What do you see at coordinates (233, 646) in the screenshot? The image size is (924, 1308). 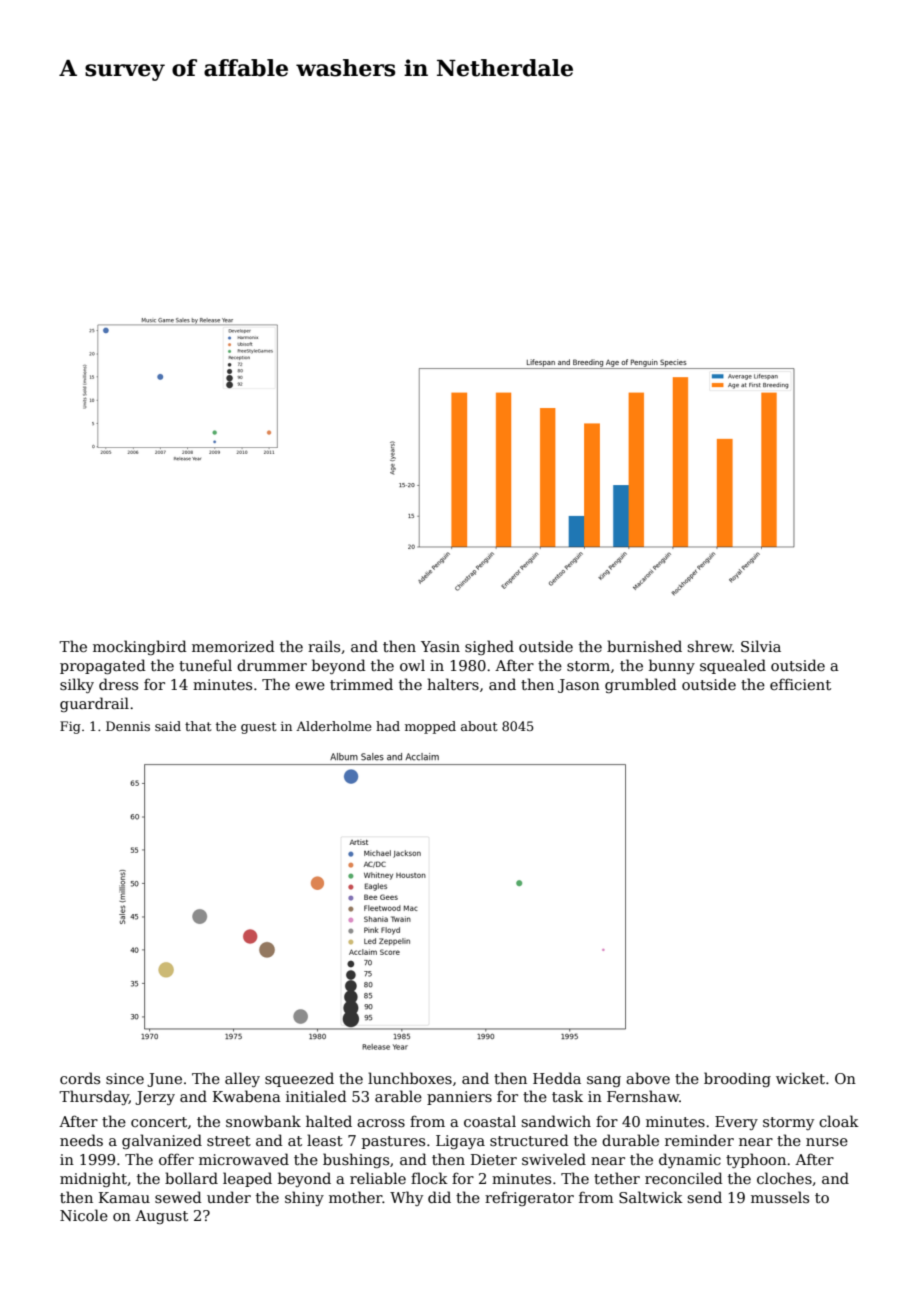 I see `memorized` at bounding box center [233, 646].
